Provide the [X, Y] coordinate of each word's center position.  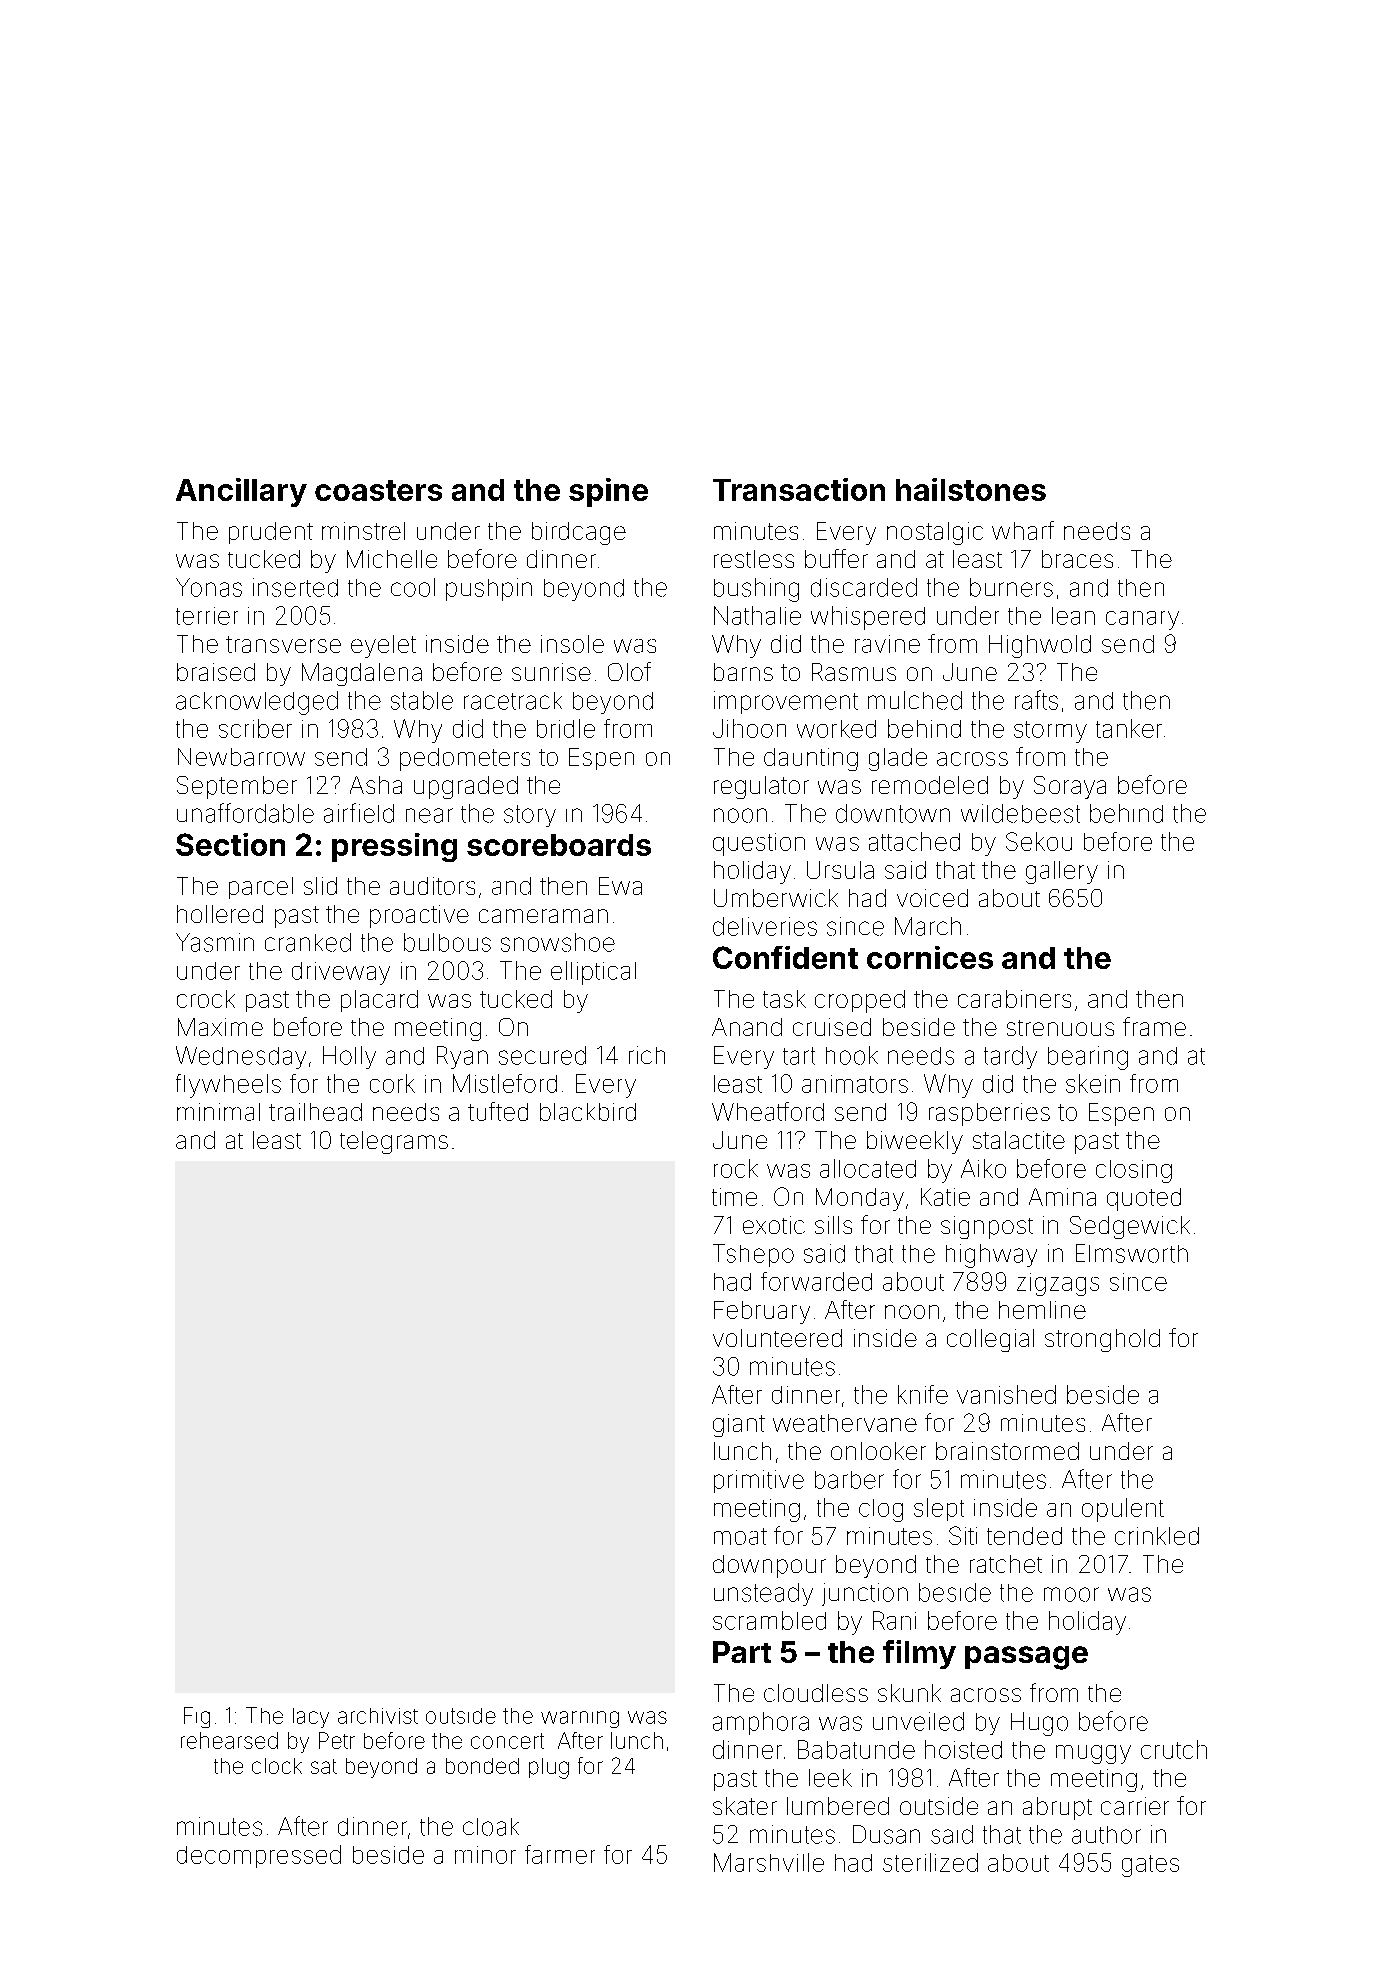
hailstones [971, 489]
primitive [759, 1481]
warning [580, 1719]
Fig [197, 1717]
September [237, 787]
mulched [915, 700]
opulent [1123, 1510]
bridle [566, 728]
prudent [271, 533]
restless [754, 559]
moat [740, 1536]
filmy [919, 1654]
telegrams [394, 1142]
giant [739, 1425]
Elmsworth [1132, 1253]
